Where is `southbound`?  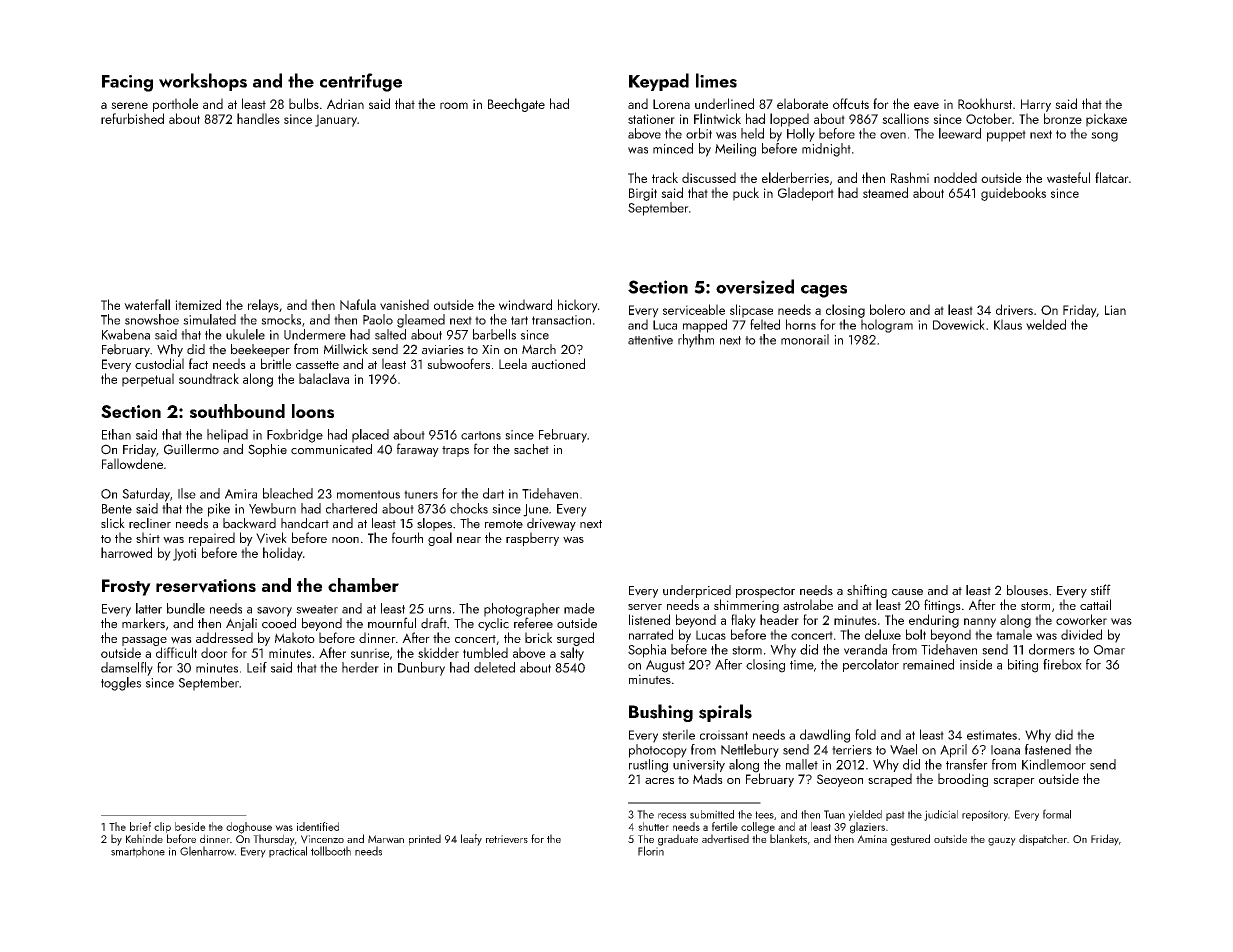
southbound is located at coordinates (237, 411).
